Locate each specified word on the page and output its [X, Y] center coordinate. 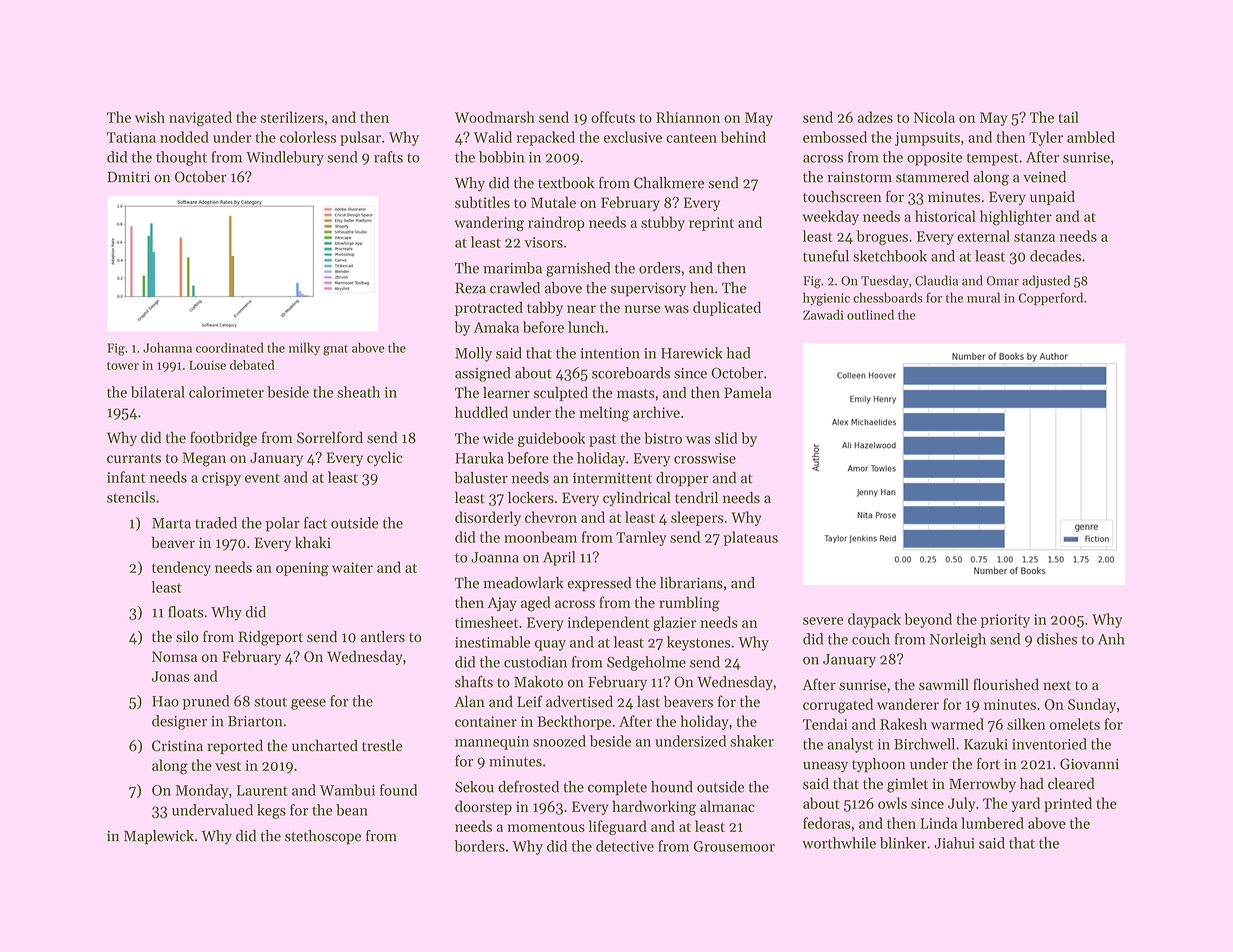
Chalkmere [669, 183]
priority [1005, 621]
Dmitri [128, 177]
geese [308, 704]
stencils [131, 497]
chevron [551, 517]
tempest [992, 159]
